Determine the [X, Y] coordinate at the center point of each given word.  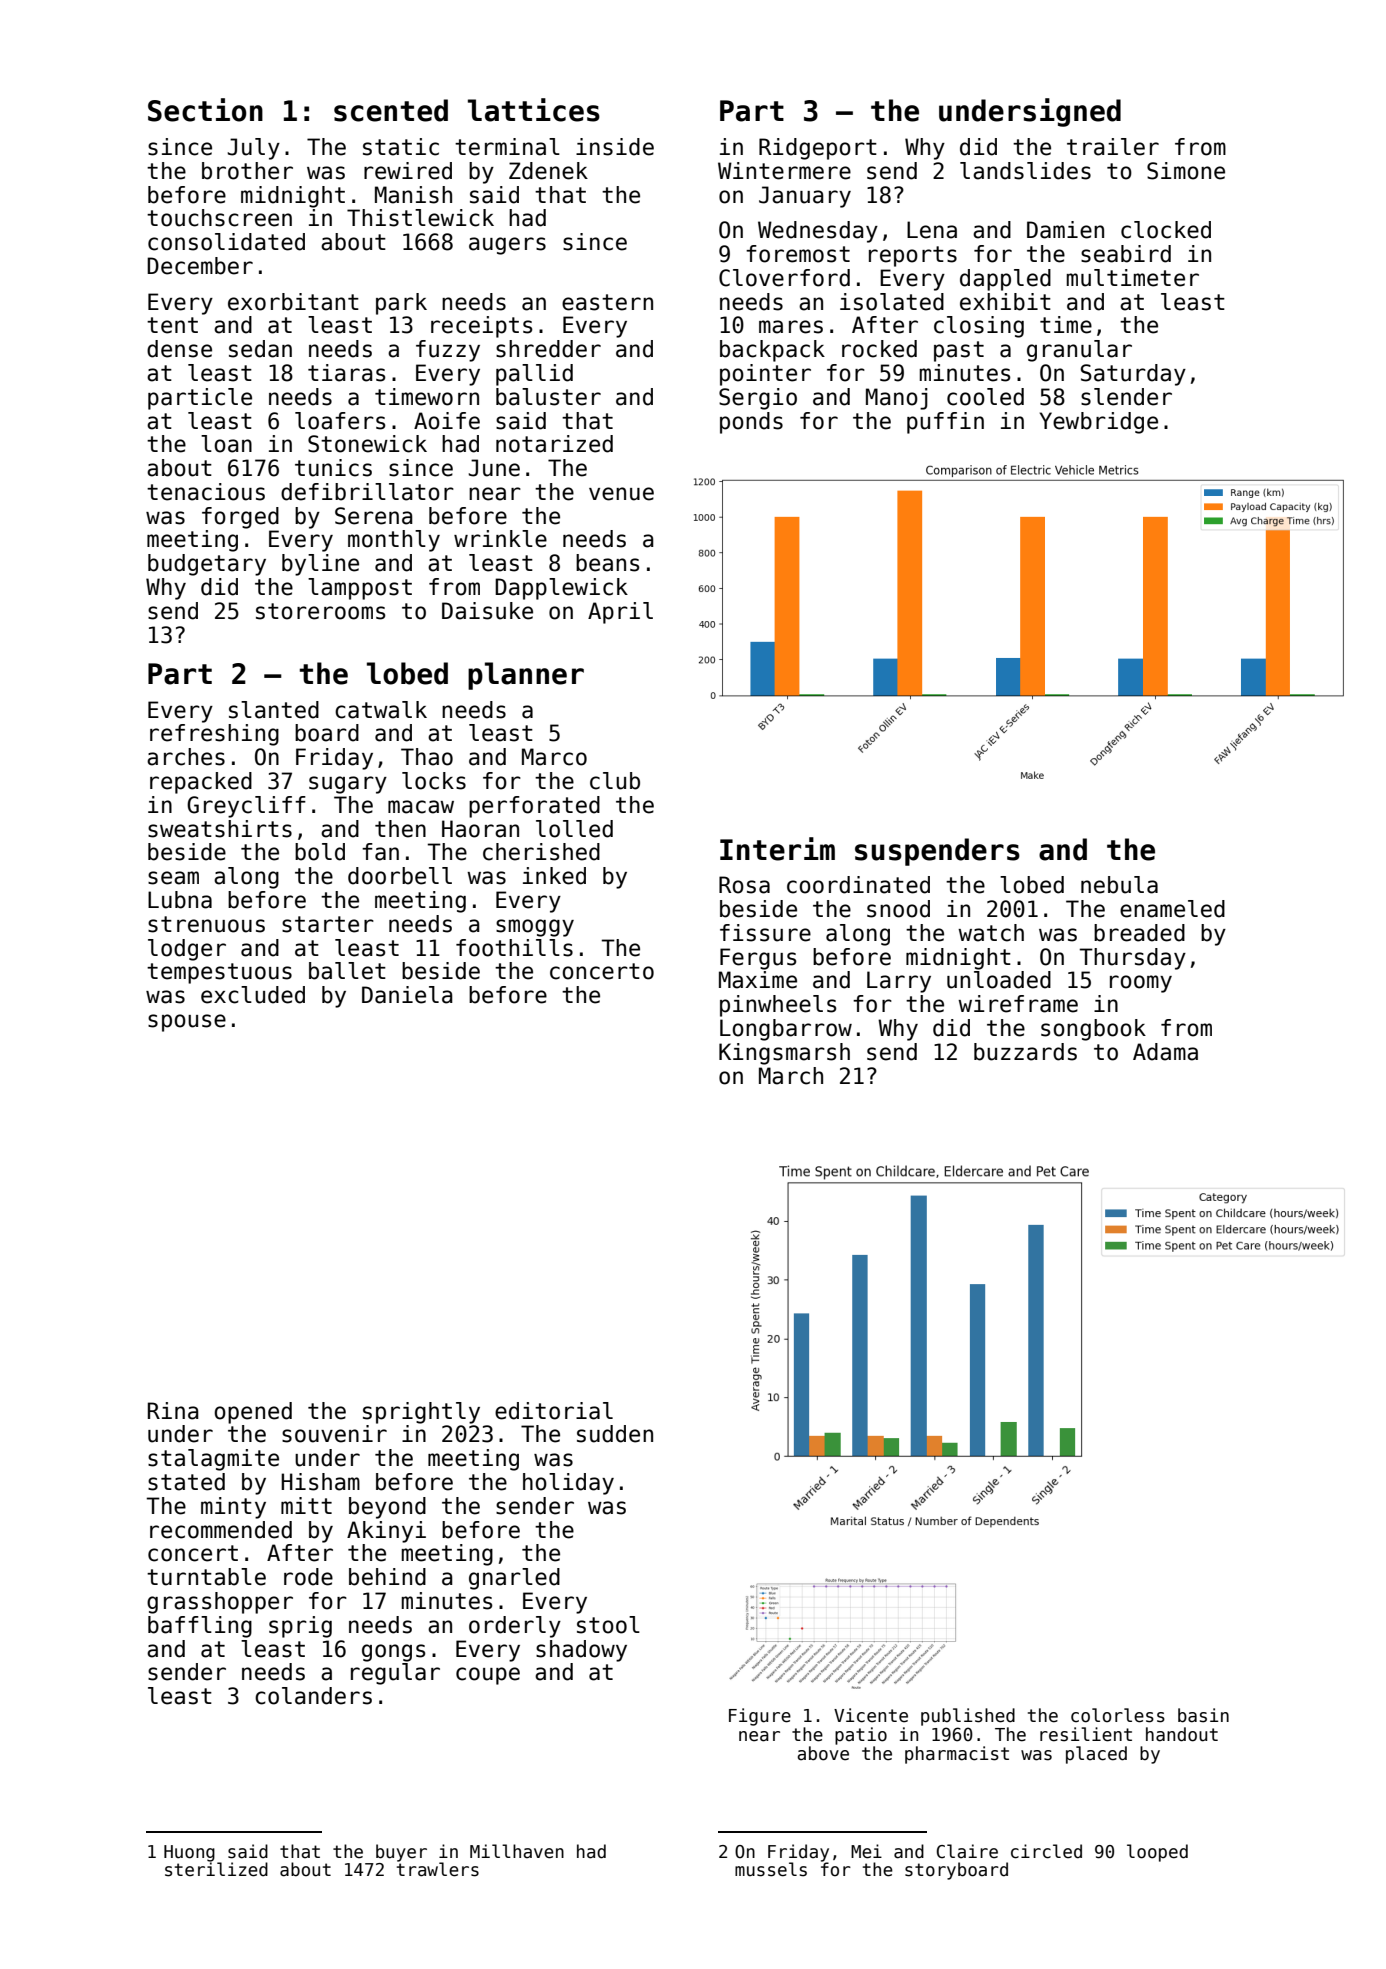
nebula [1119, 885]
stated [186, 1482]
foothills [514, 948]
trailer [1113, 147]
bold [320, 852]
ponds [751, 423]
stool [608, 1625]
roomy [1141, 984]
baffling [200, 1627]
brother [247, 171]
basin [1203, 1715]
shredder [548, 349]
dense [179, 349]
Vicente [871, 1715]
